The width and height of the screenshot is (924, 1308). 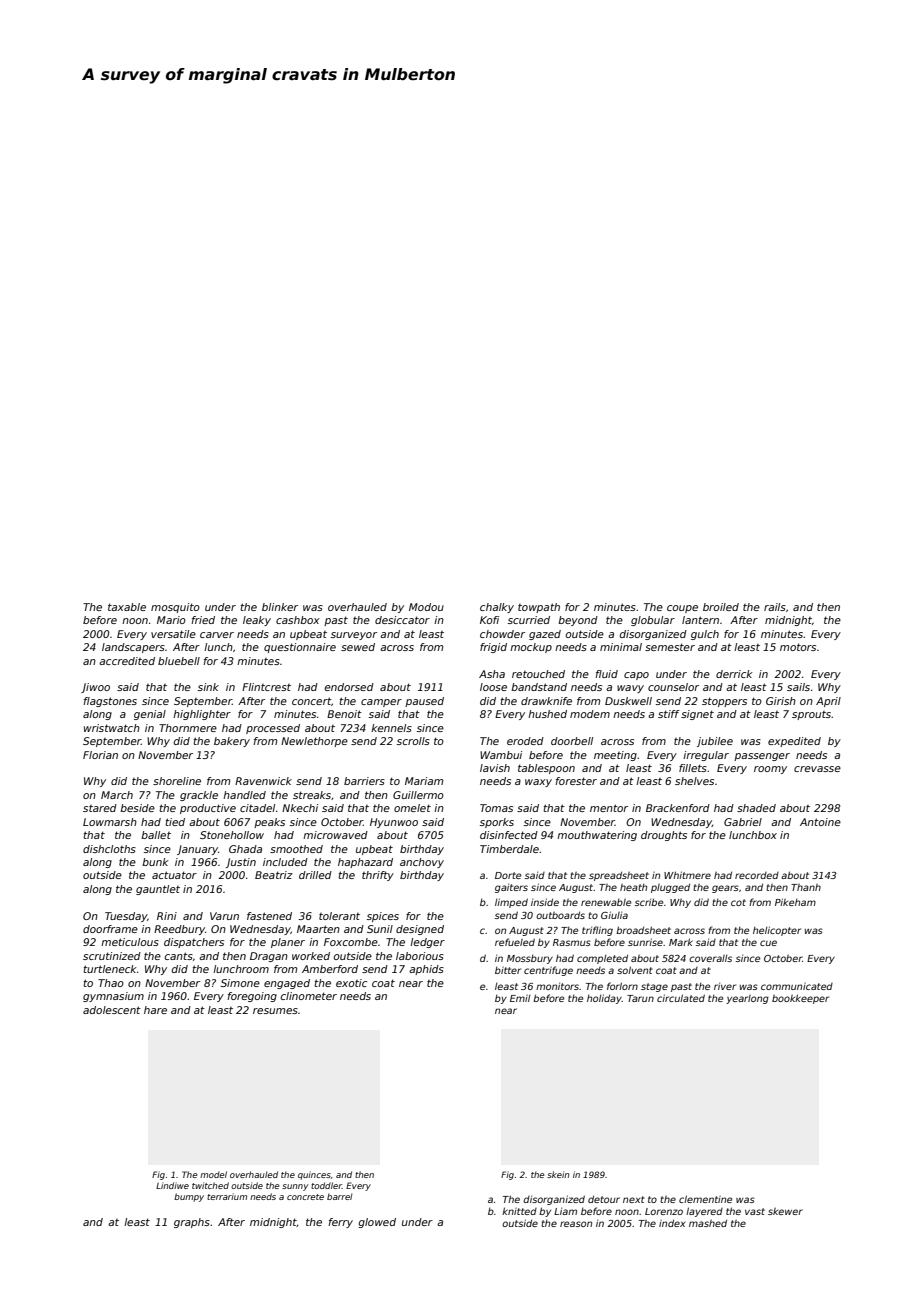 I want to click on graphs, so click(x=192, y=1223).
